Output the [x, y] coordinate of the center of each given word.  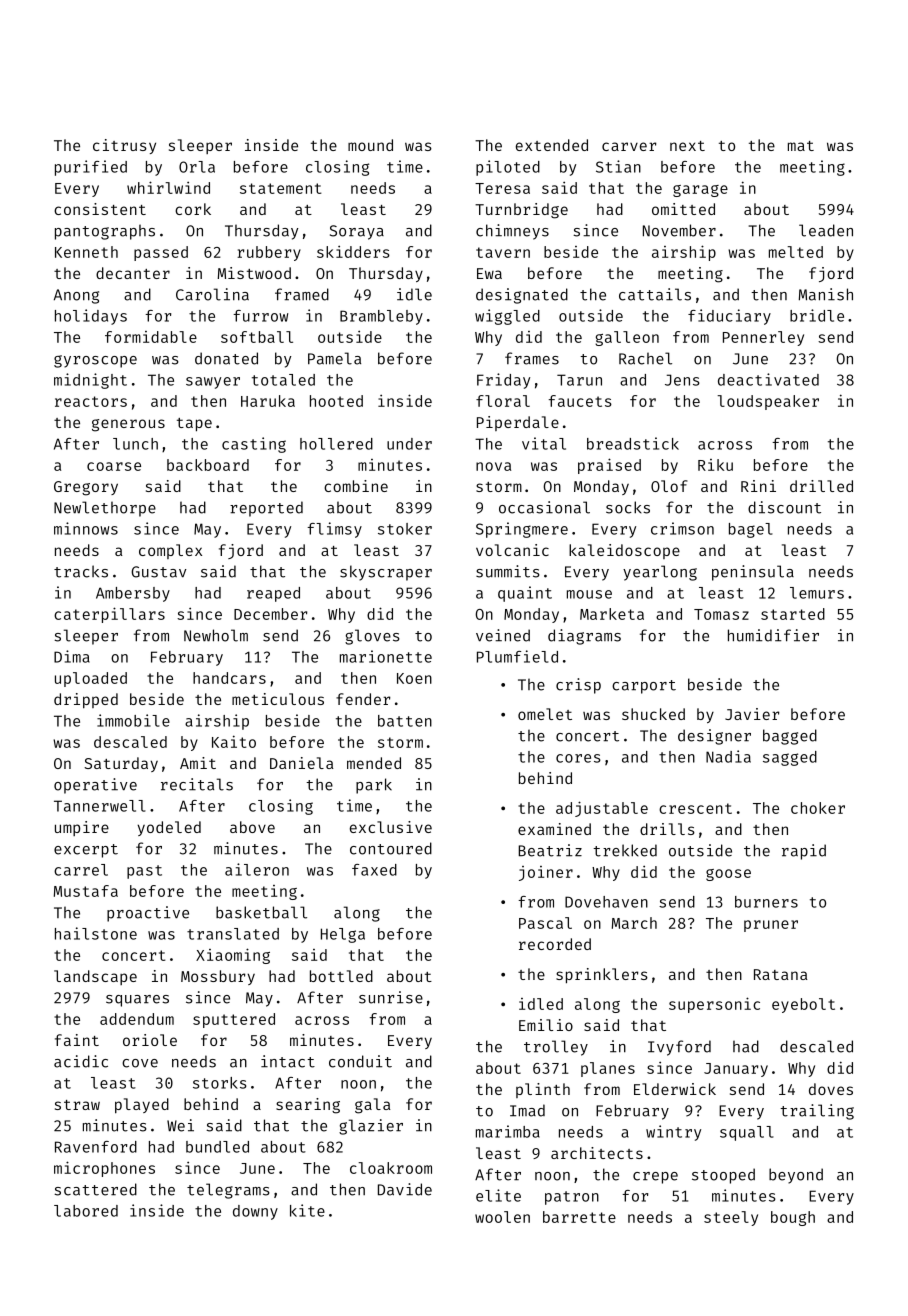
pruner [771, 926]
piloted [508, 168]
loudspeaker [768, 402]
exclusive [391, 827]
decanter [133, 273]
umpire [82, 828]
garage [700, 191]
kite [307, 1210]
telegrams [228, 1191]
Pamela [334, 358]
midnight [90, 381]
